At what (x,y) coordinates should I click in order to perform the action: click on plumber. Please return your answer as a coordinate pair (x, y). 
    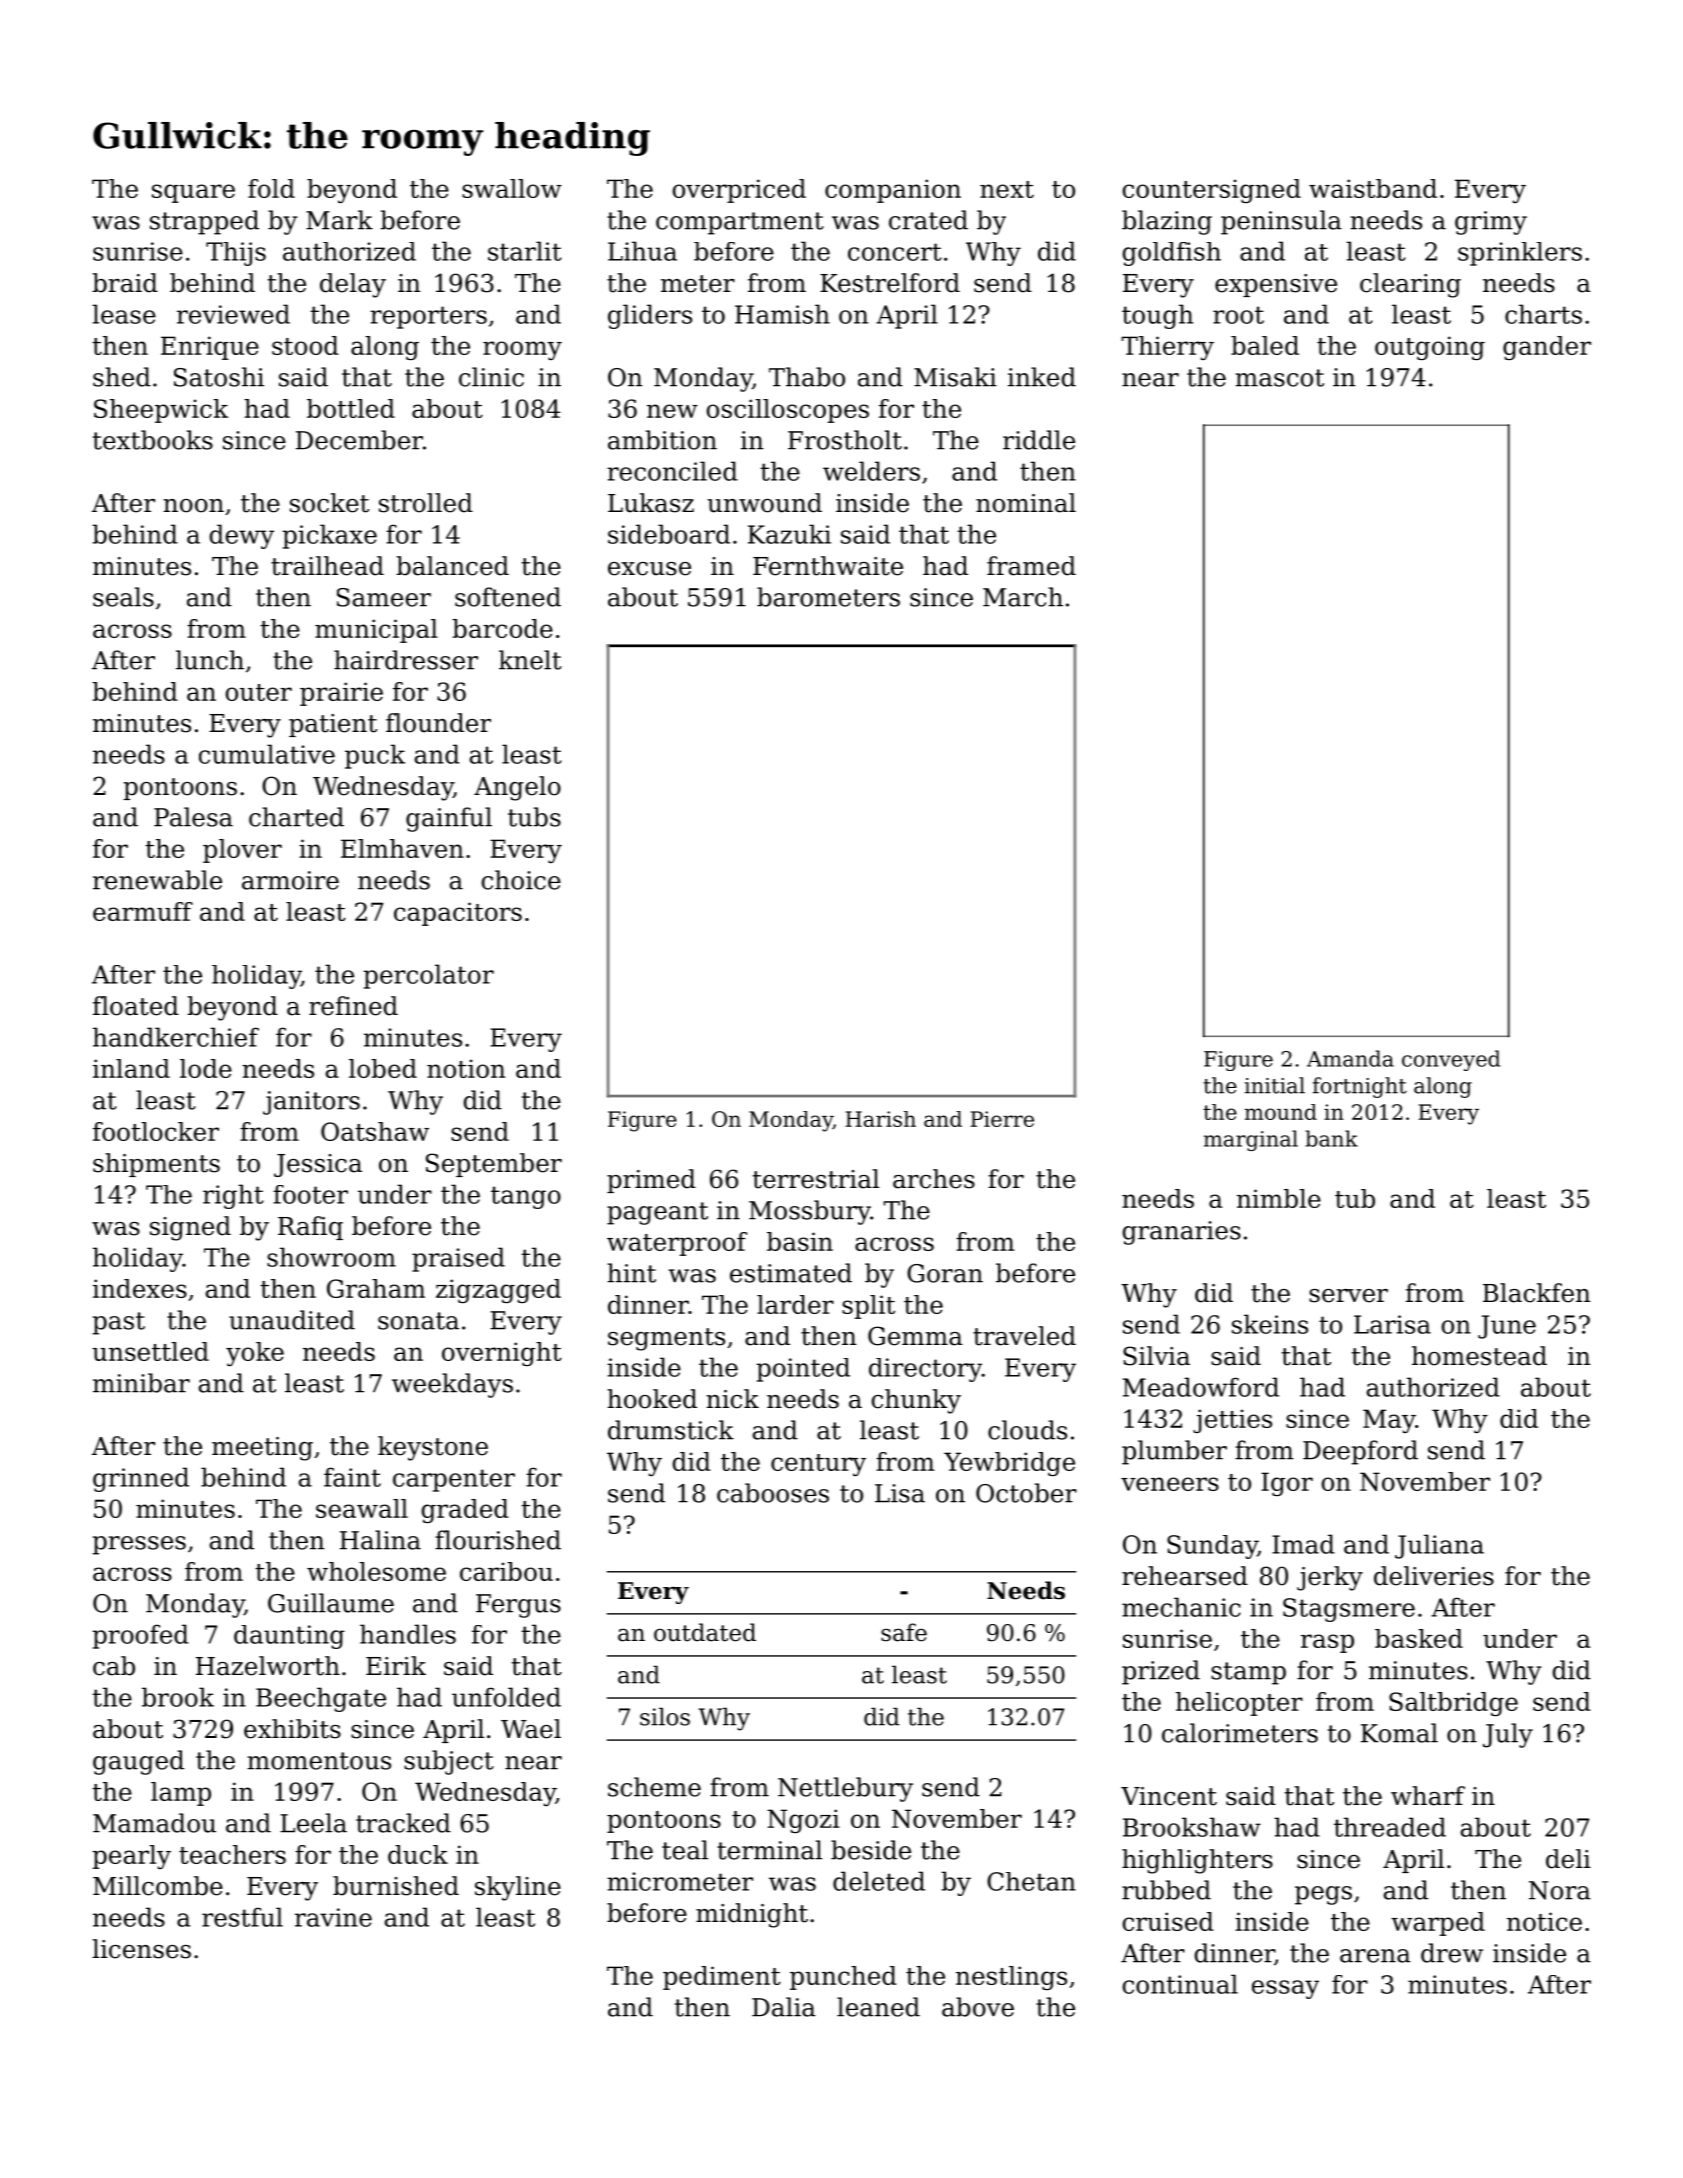
    Looking at the image, I should click on (1174, 1452).
